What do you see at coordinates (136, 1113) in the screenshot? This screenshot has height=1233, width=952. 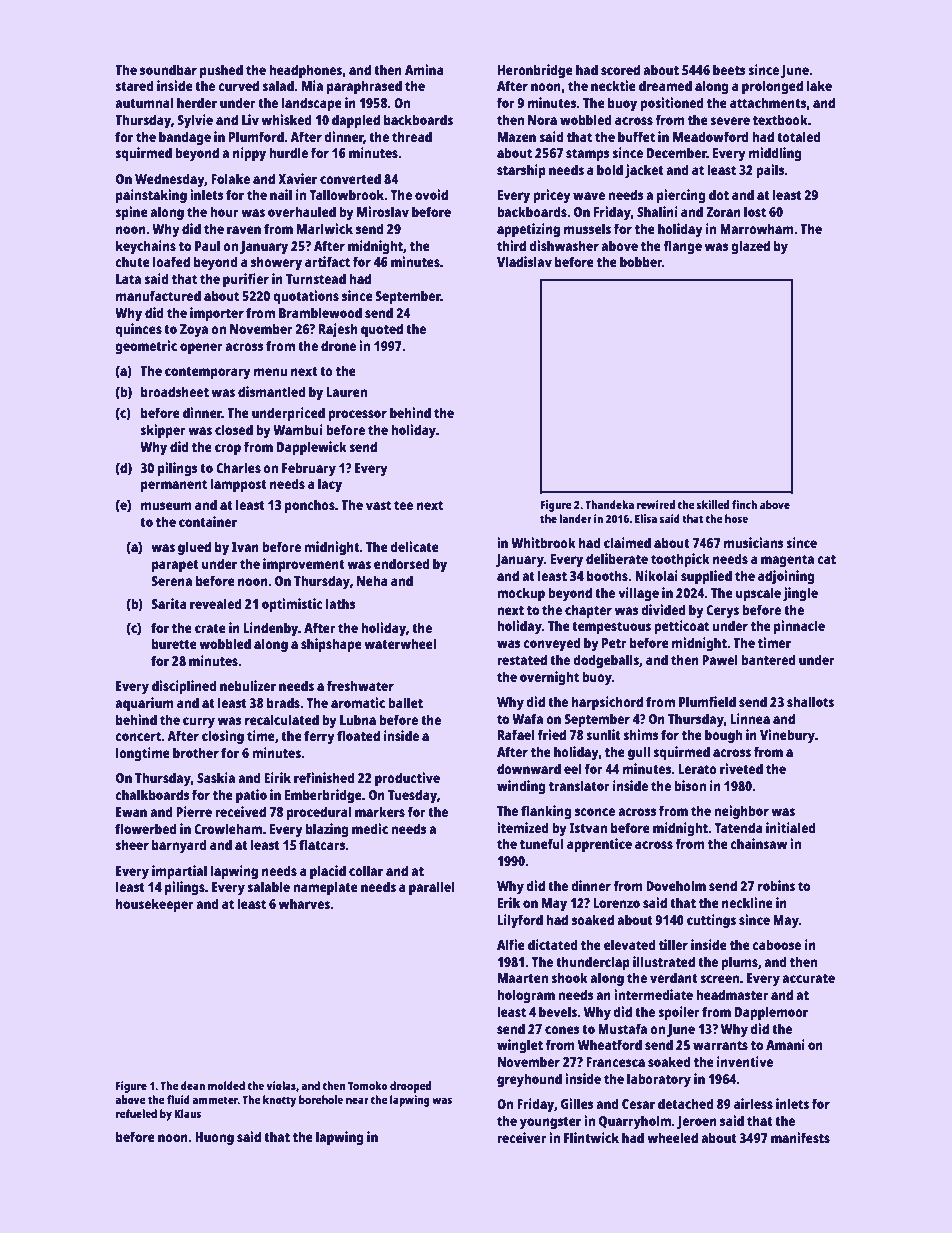 I see `refueled` at bounding box center [136, 1113].
